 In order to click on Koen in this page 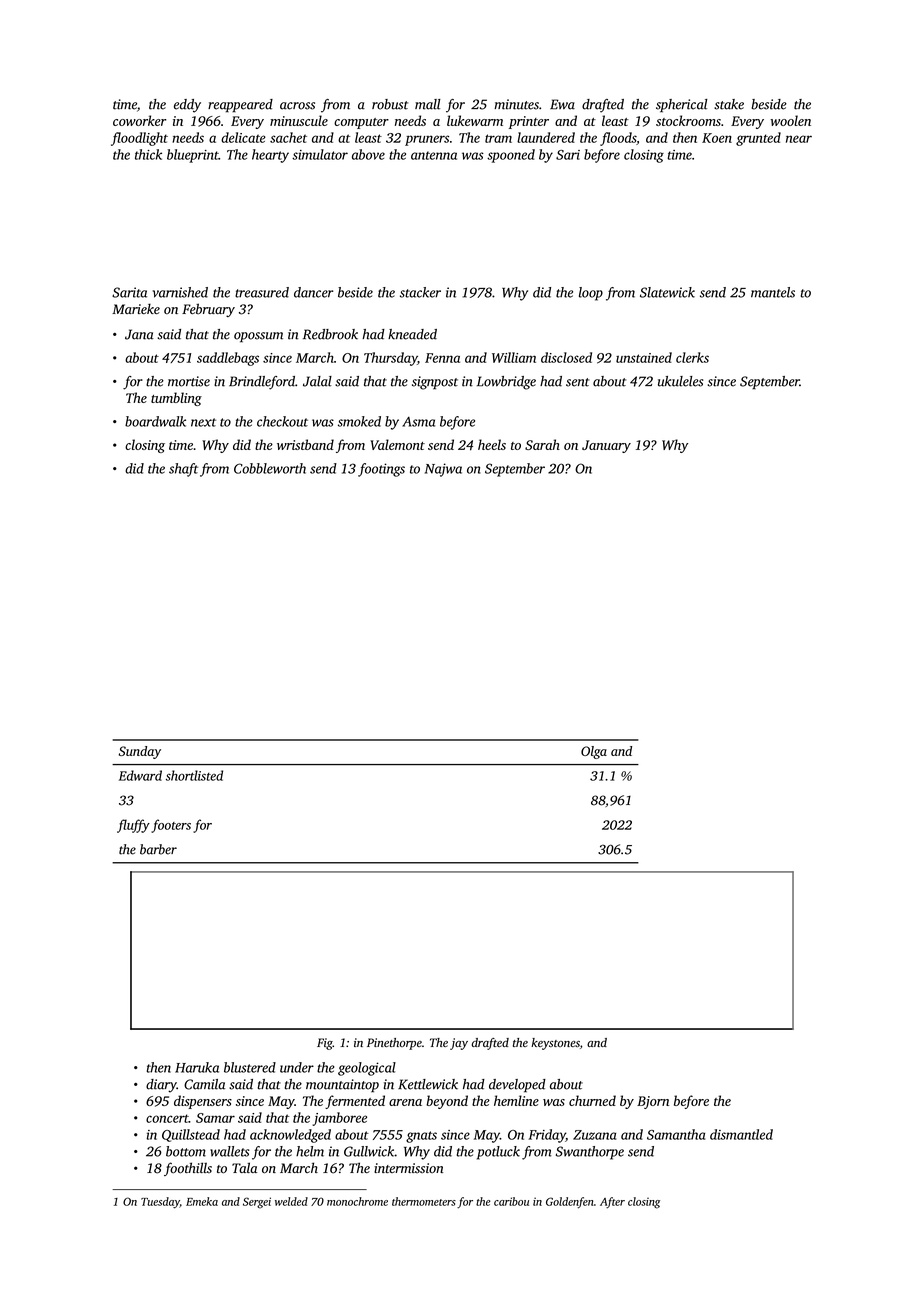, I will do `click(717, 138)`.
